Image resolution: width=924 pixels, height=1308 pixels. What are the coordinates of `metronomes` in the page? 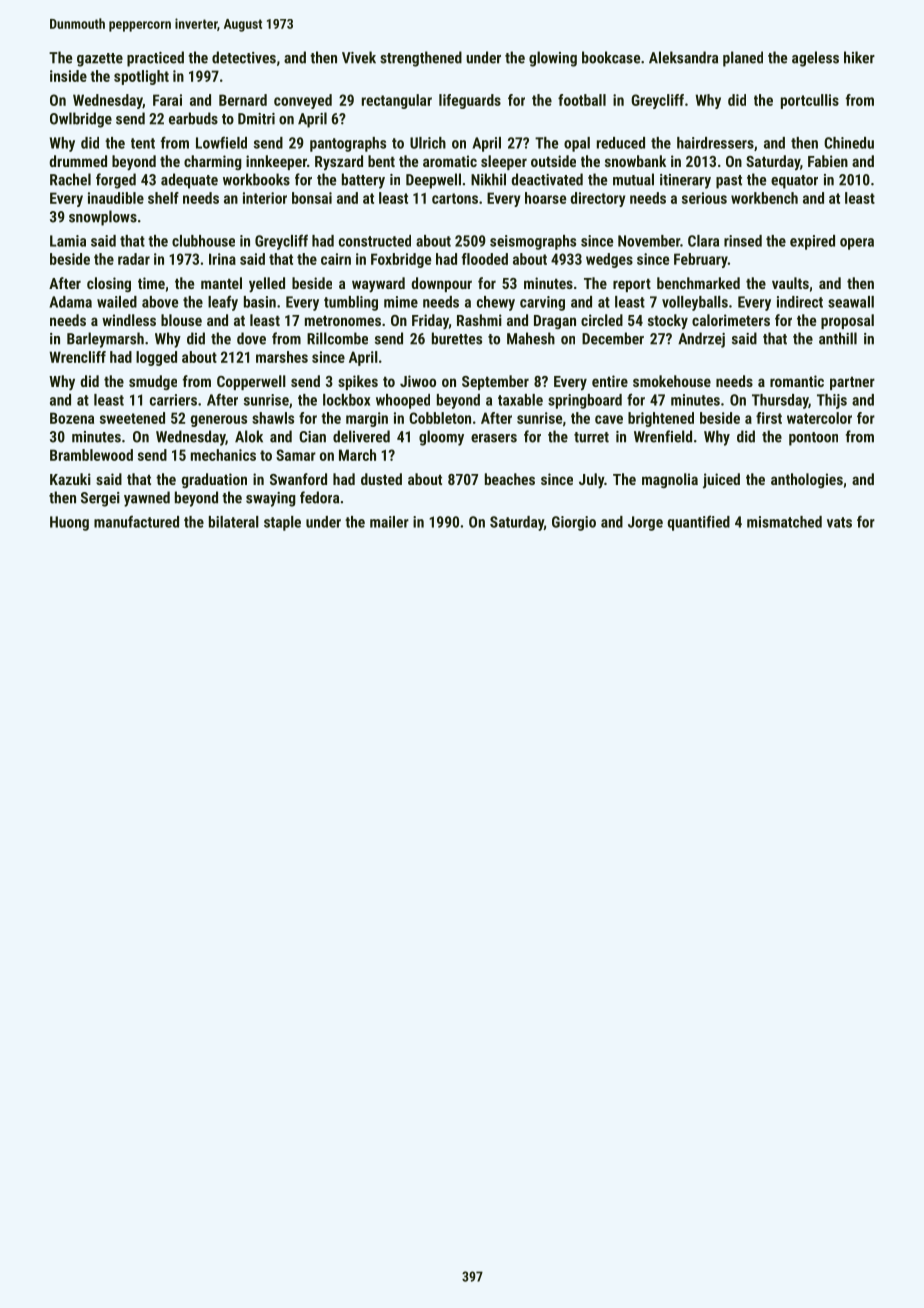 It's located at (343, 321).
